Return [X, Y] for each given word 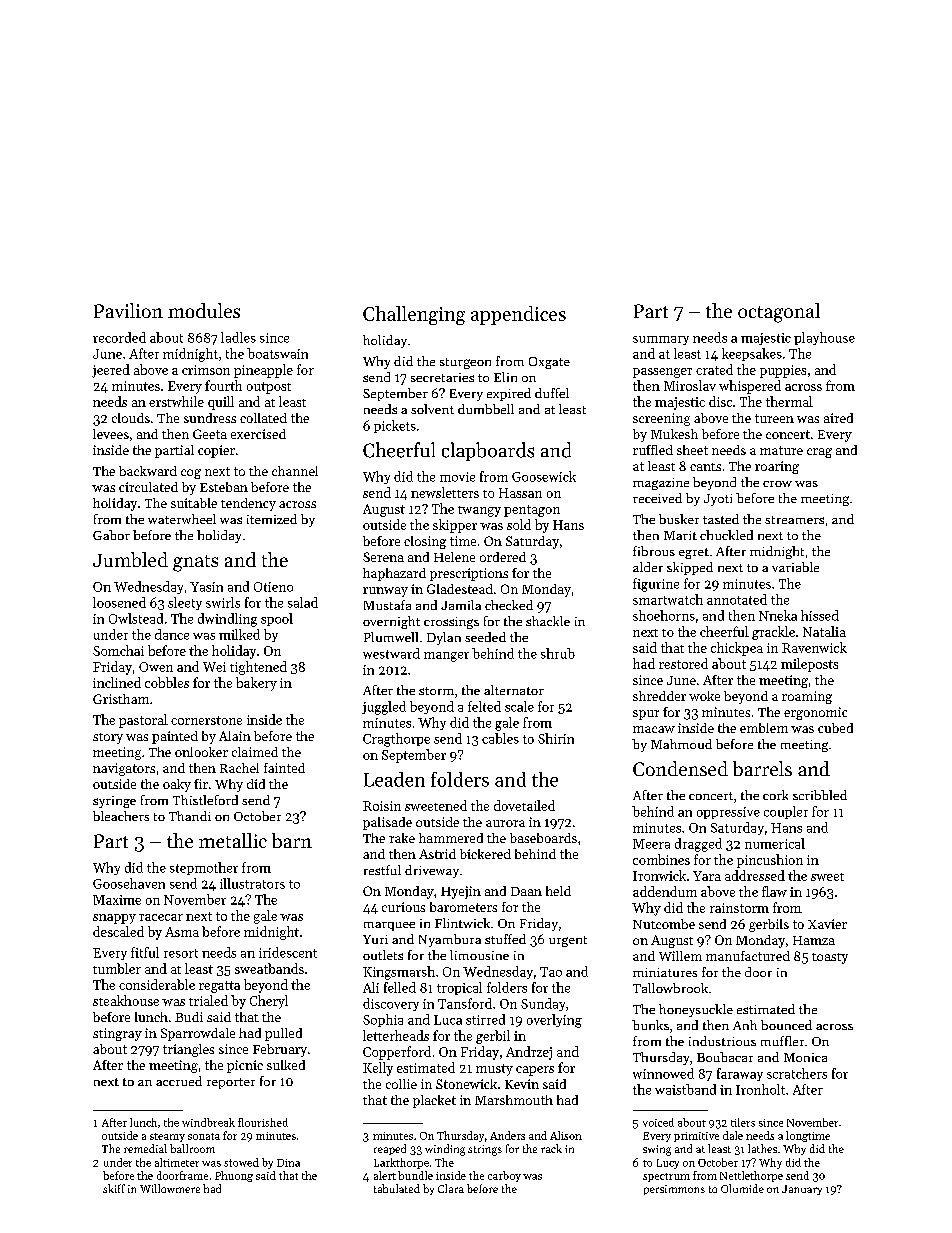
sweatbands [269, 968]
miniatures [665, 972]
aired [838, 418]
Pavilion [128, 310]
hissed [820, 615]
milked [239, 634]
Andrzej [529, 1053]
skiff [114, 1188]
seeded [485, 637]
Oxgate [549, 363]
